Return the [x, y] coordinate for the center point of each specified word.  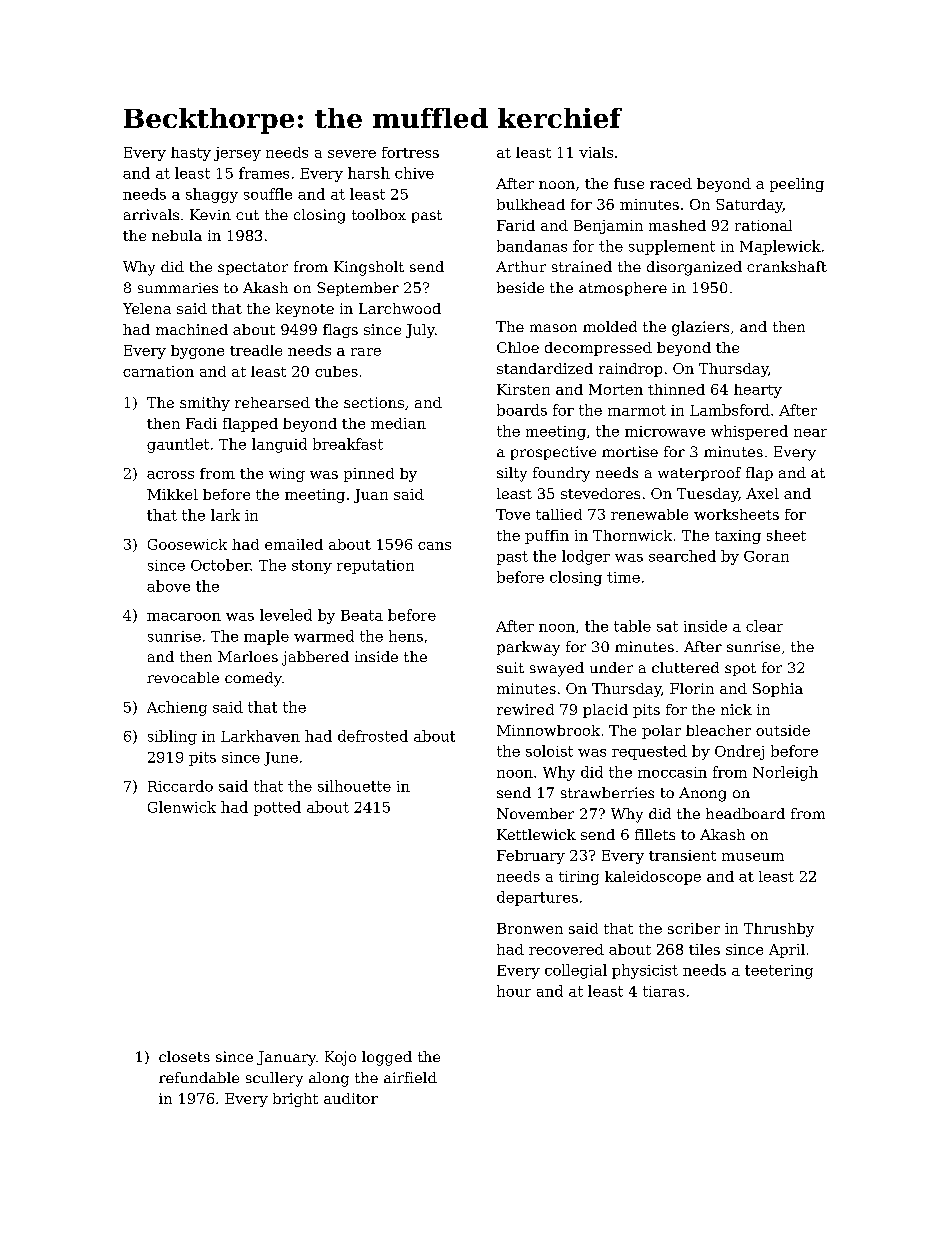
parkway [528, 648]
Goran [766, 556]
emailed [294, 544]
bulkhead [531, 204]
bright [295, 1100]
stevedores [600, 493]
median [398, 423]
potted [277, 808]
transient [682, 855]
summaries [178, 288]
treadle [256, 350]
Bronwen [530, 928]
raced [671, 183]
